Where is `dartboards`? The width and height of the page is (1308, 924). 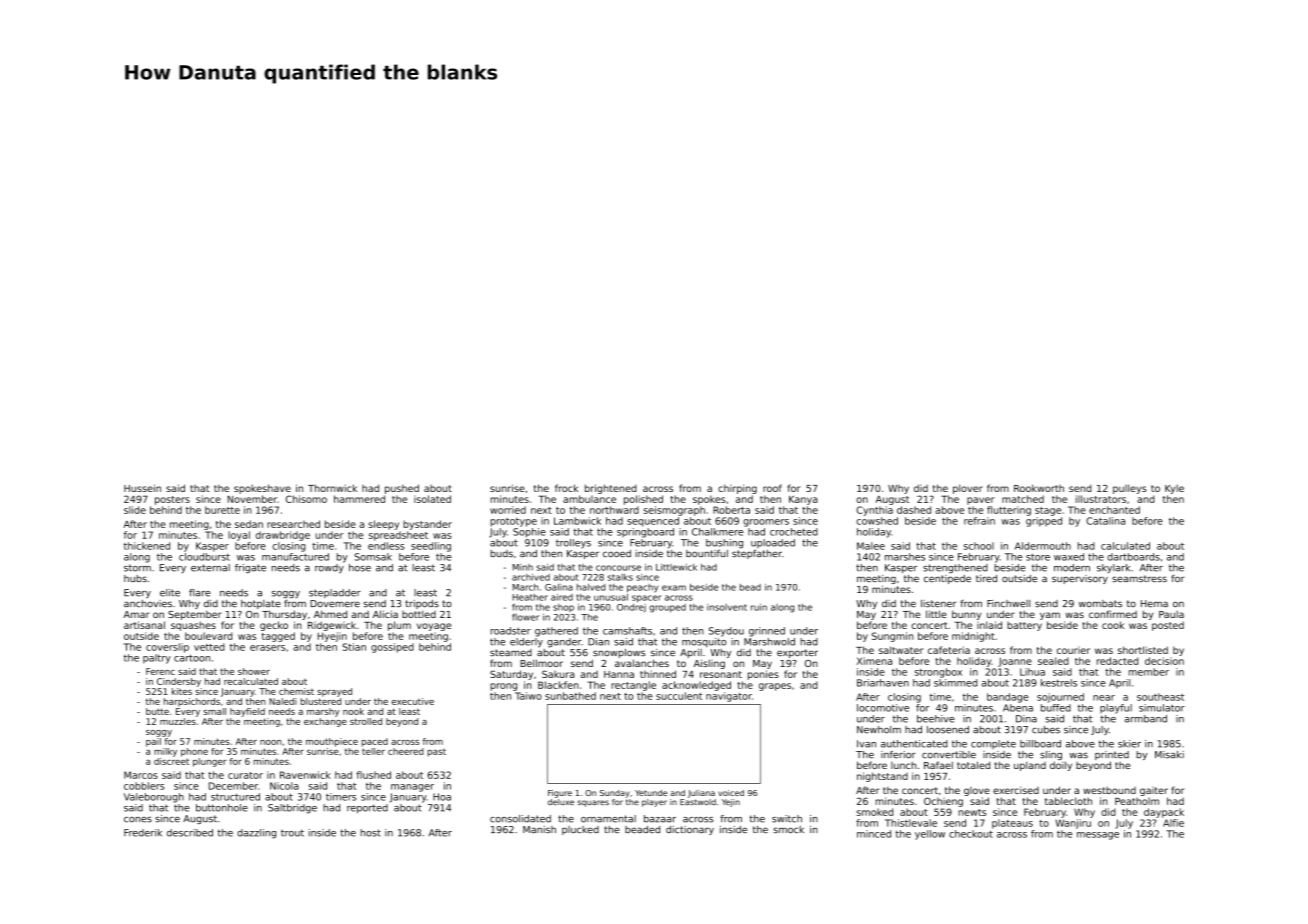 dartboards is located at coordinates (1133, 557).
